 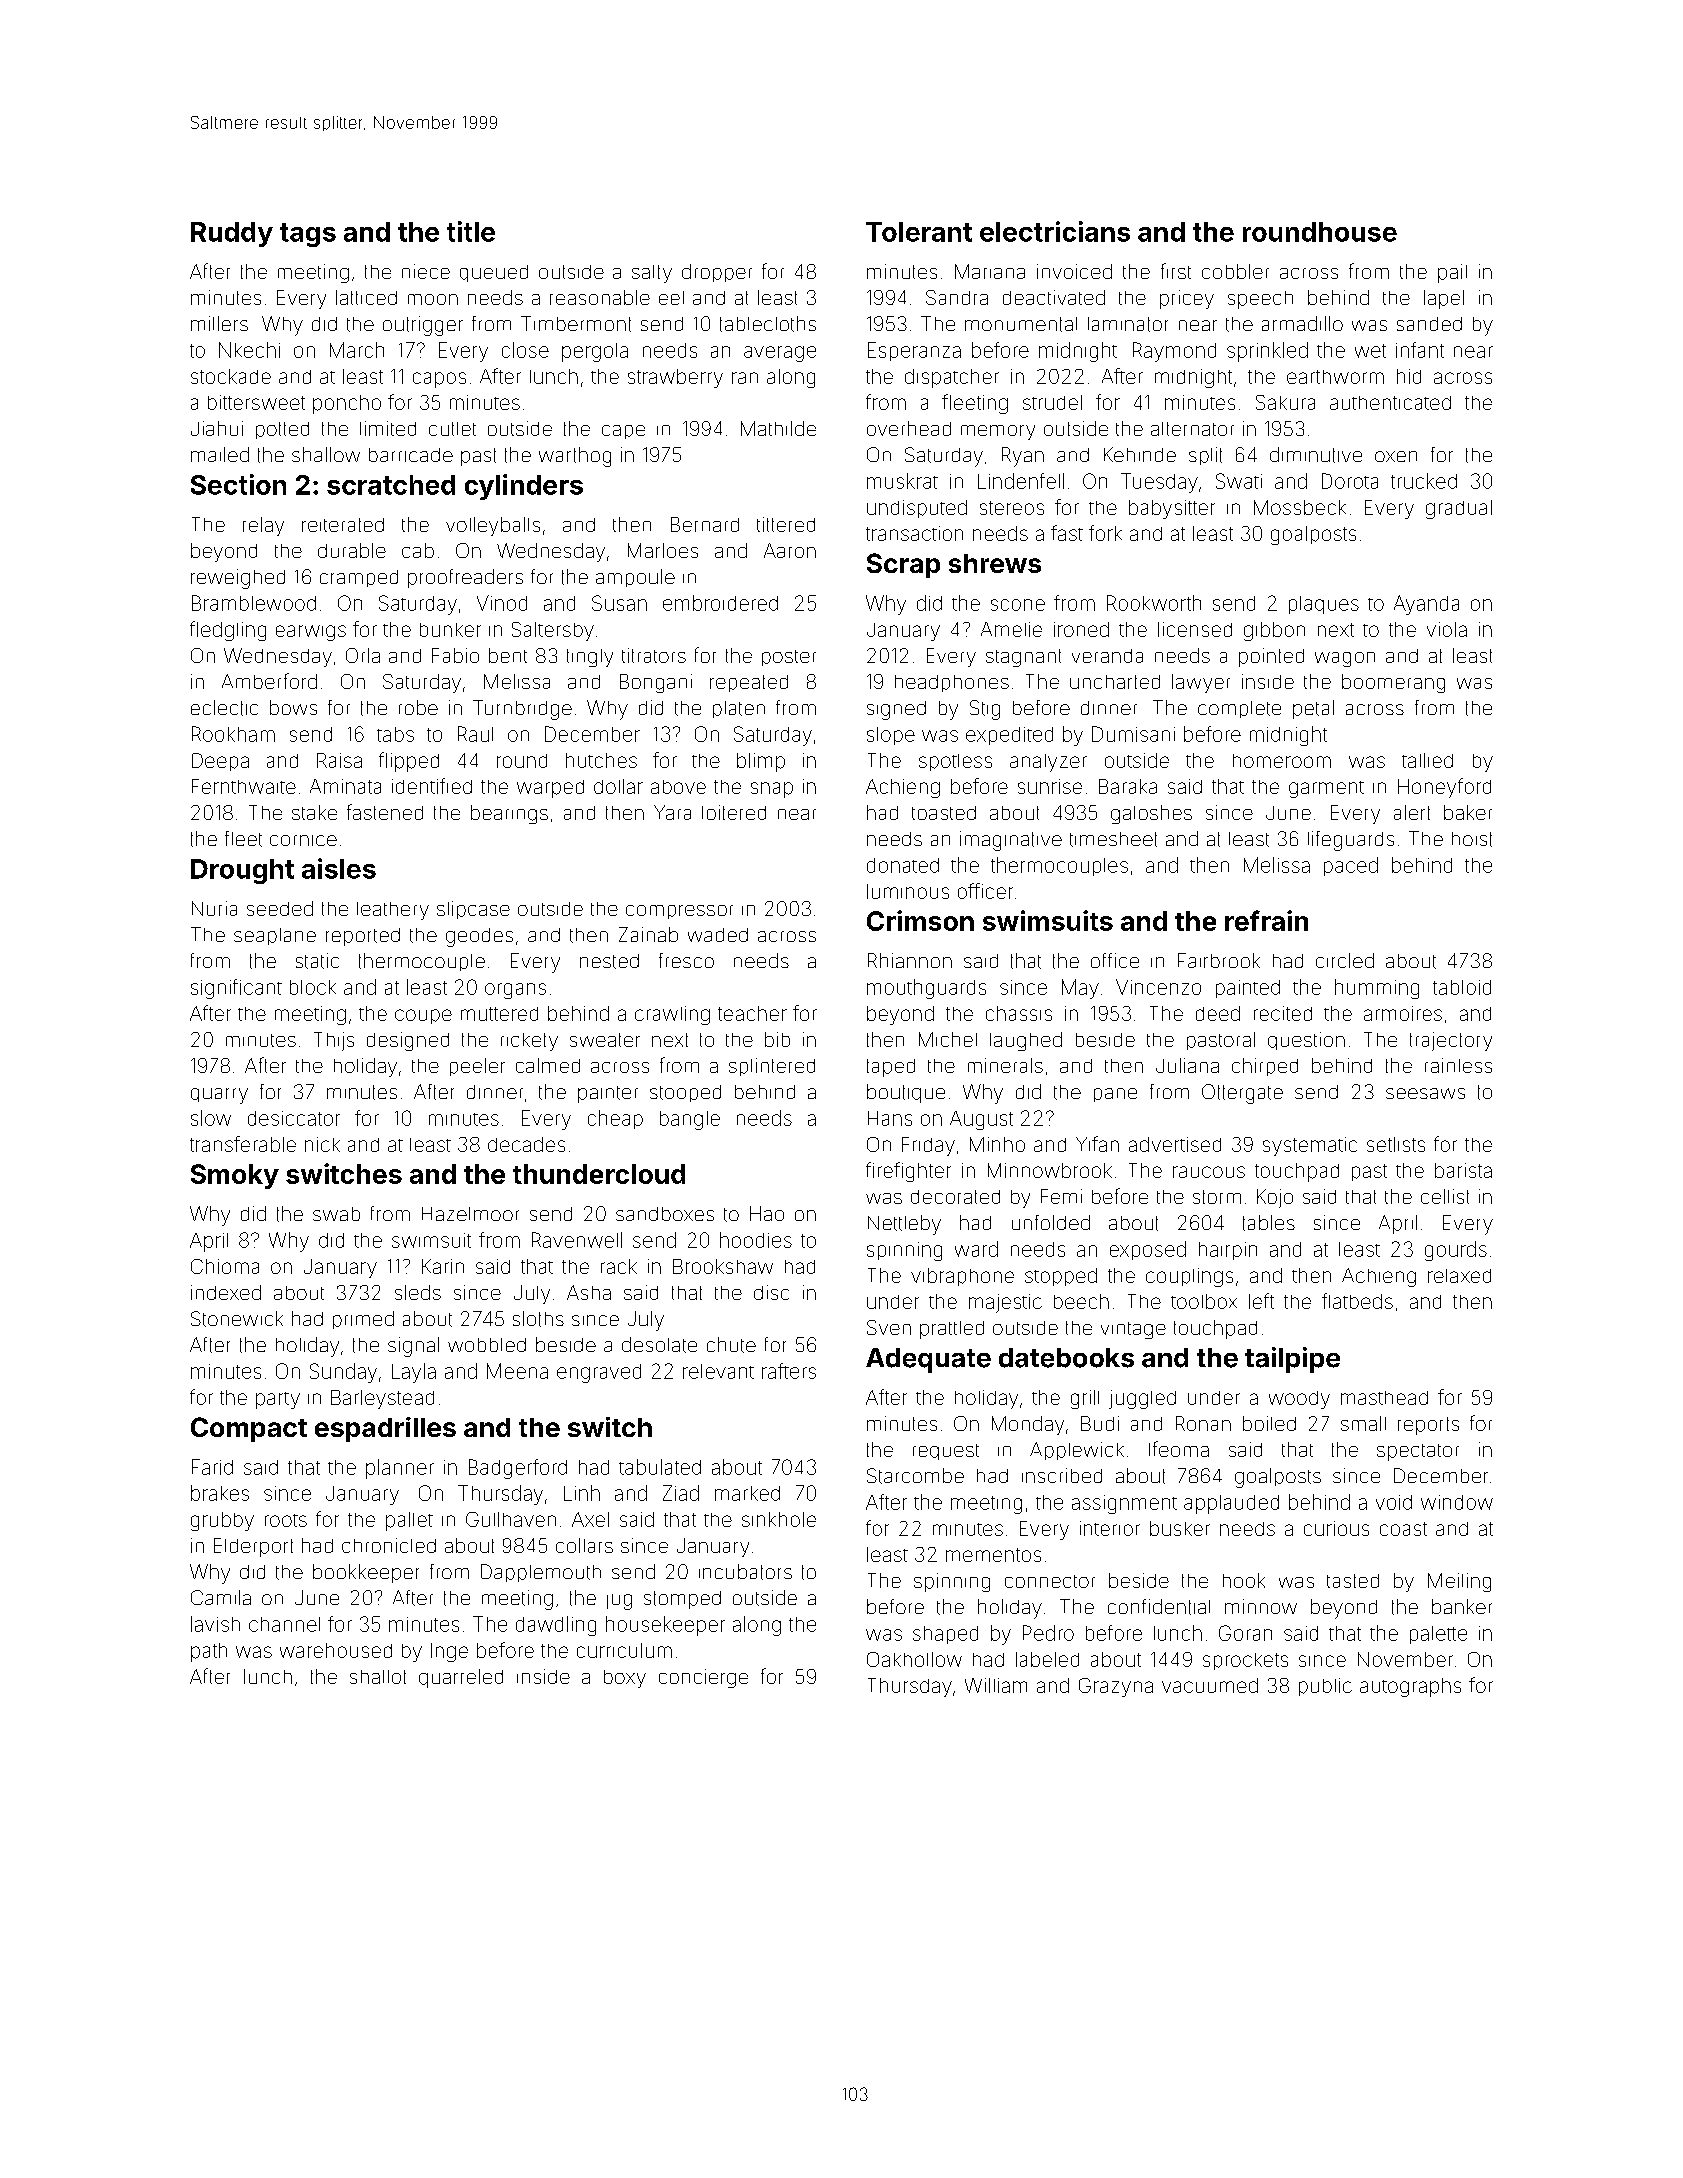 What do you see at coordinates (1420, 350) in the document?
I see `infant` at bounding box center [1420, 350].
